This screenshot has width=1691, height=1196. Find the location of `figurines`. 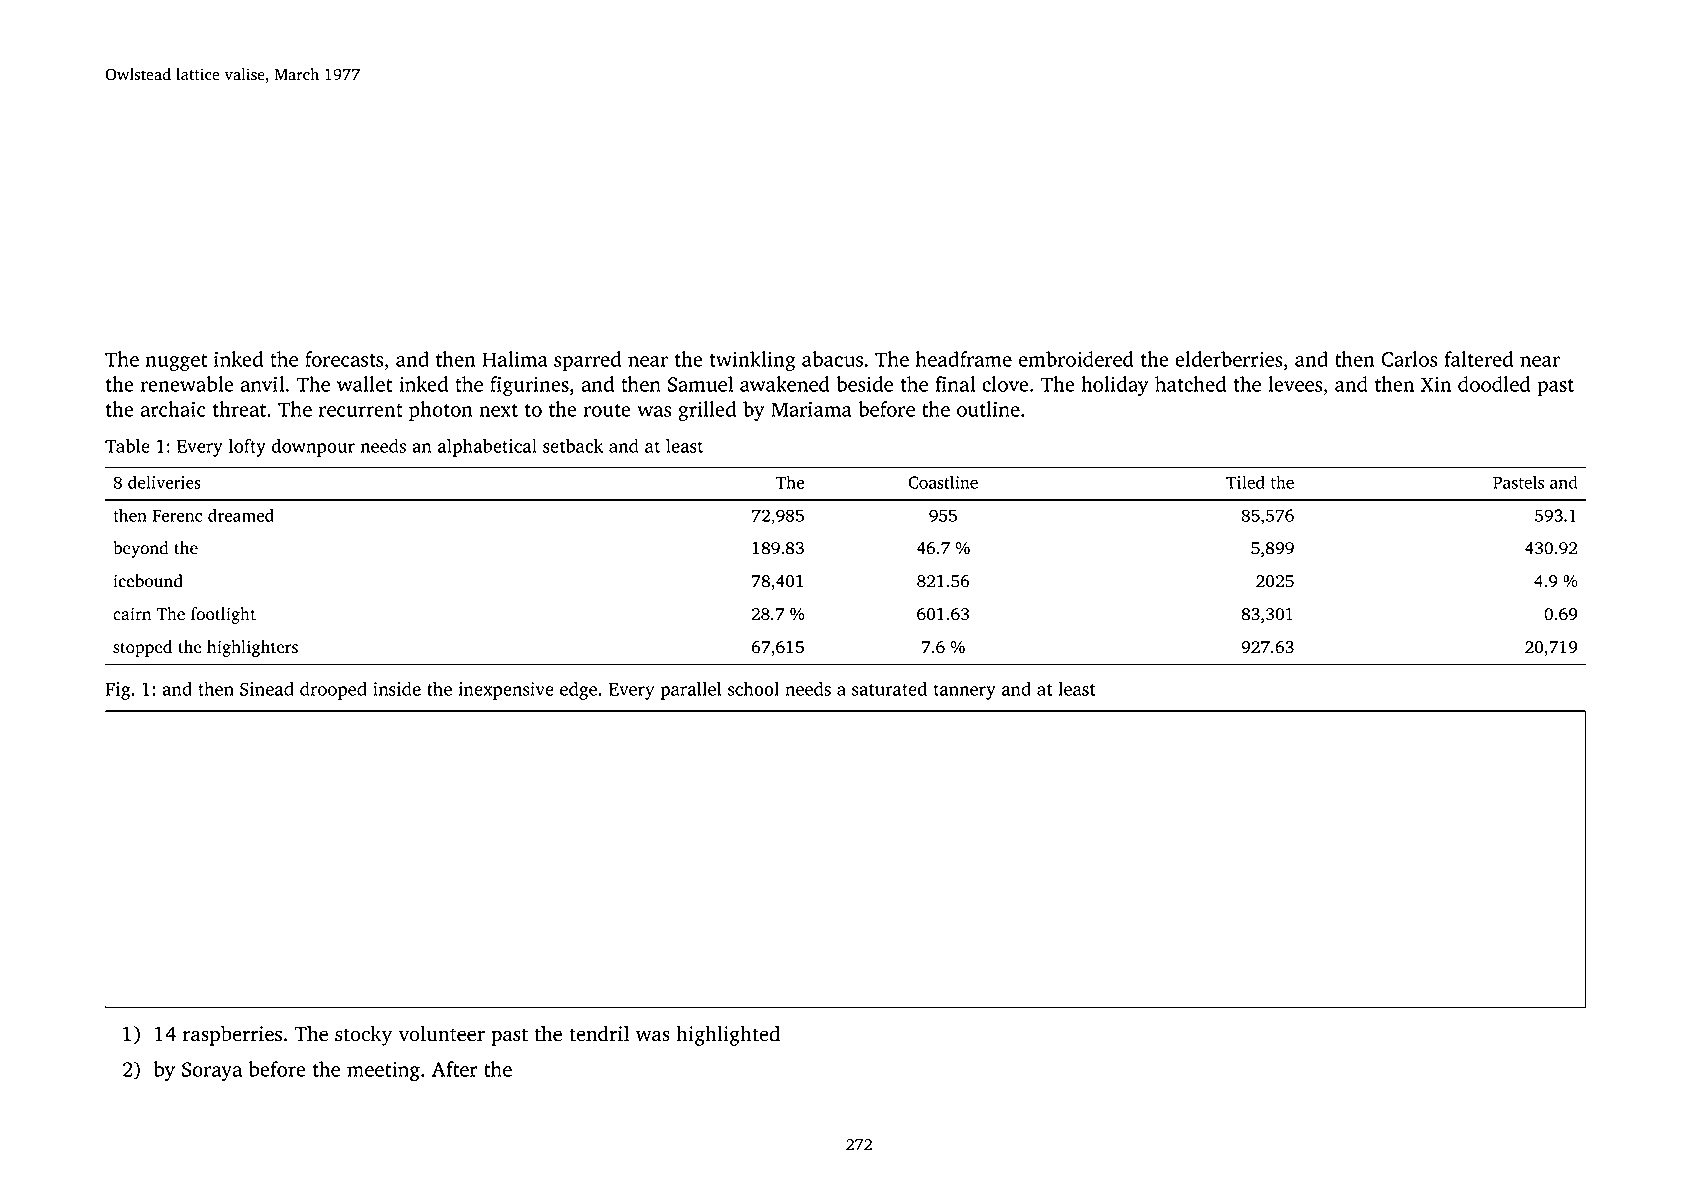

figurines is located at coordinates (529, 386).
